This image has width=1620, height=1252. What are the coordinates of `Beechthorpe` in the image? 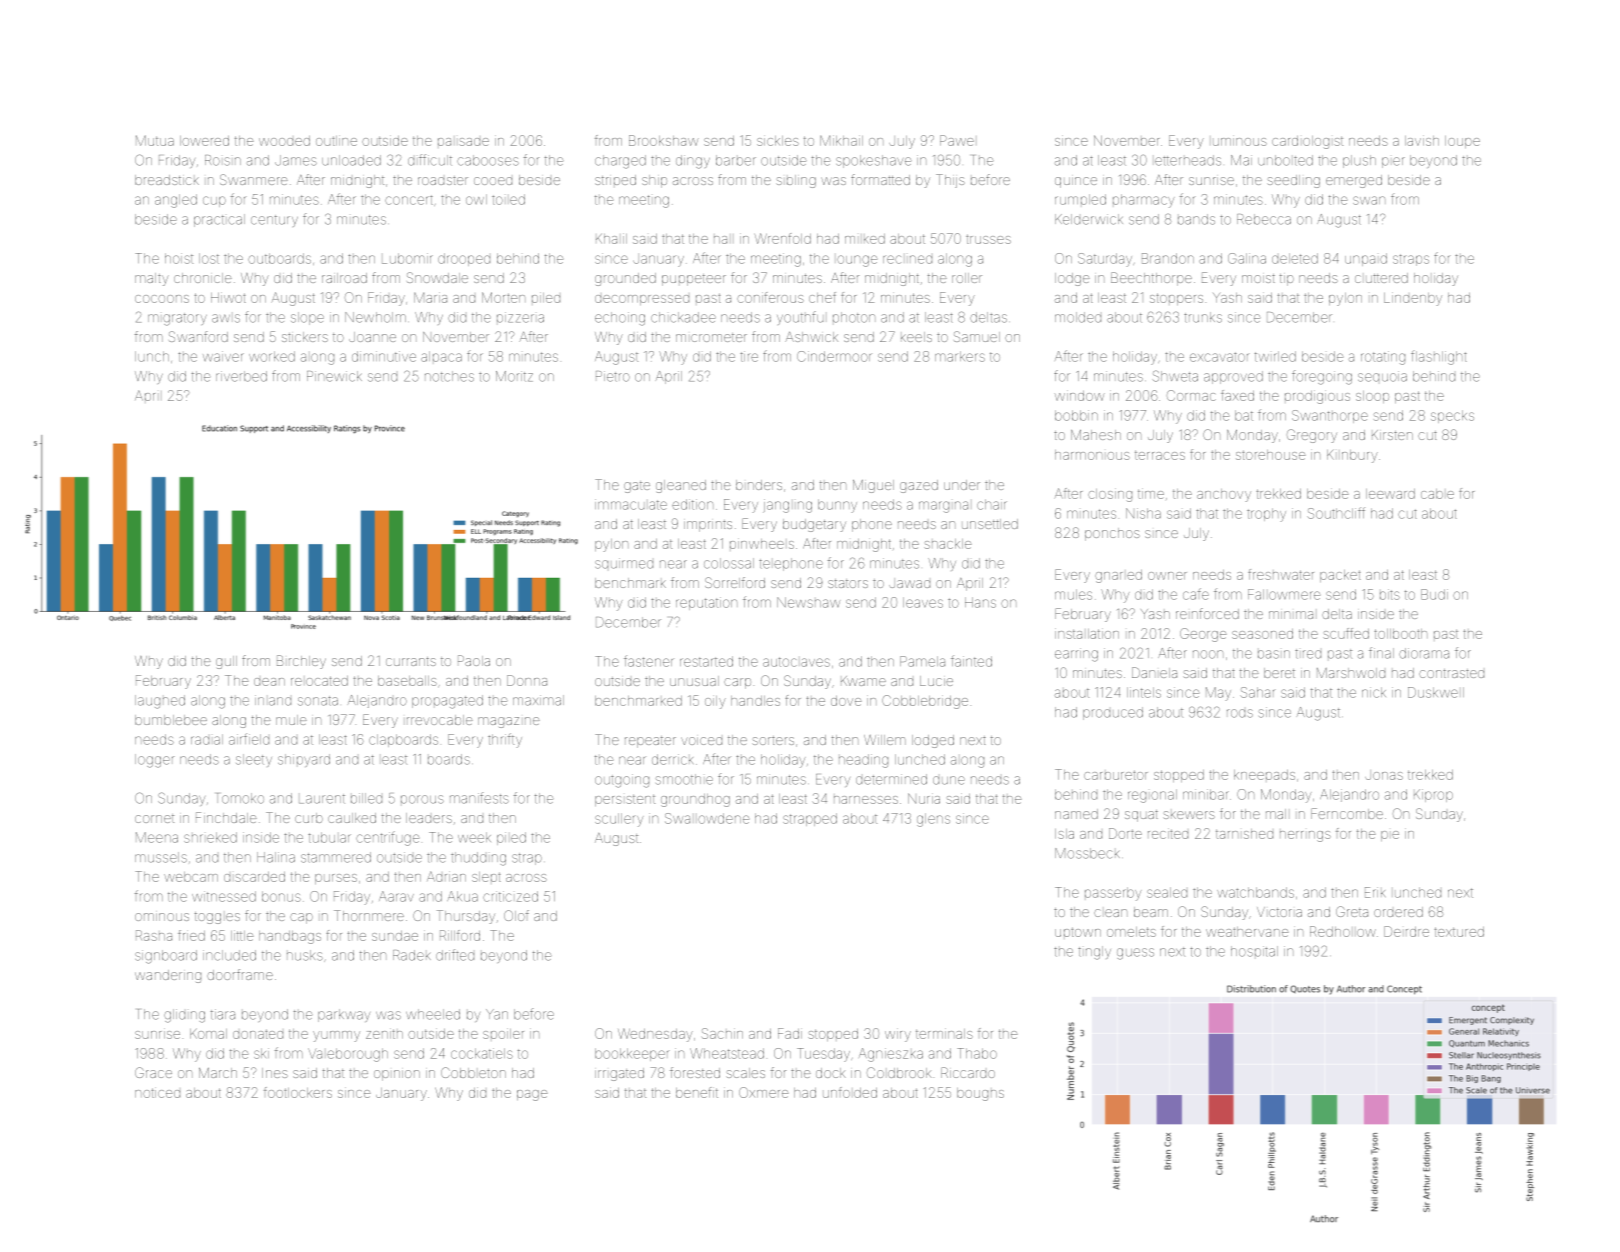 It's located at (1151, 279).
